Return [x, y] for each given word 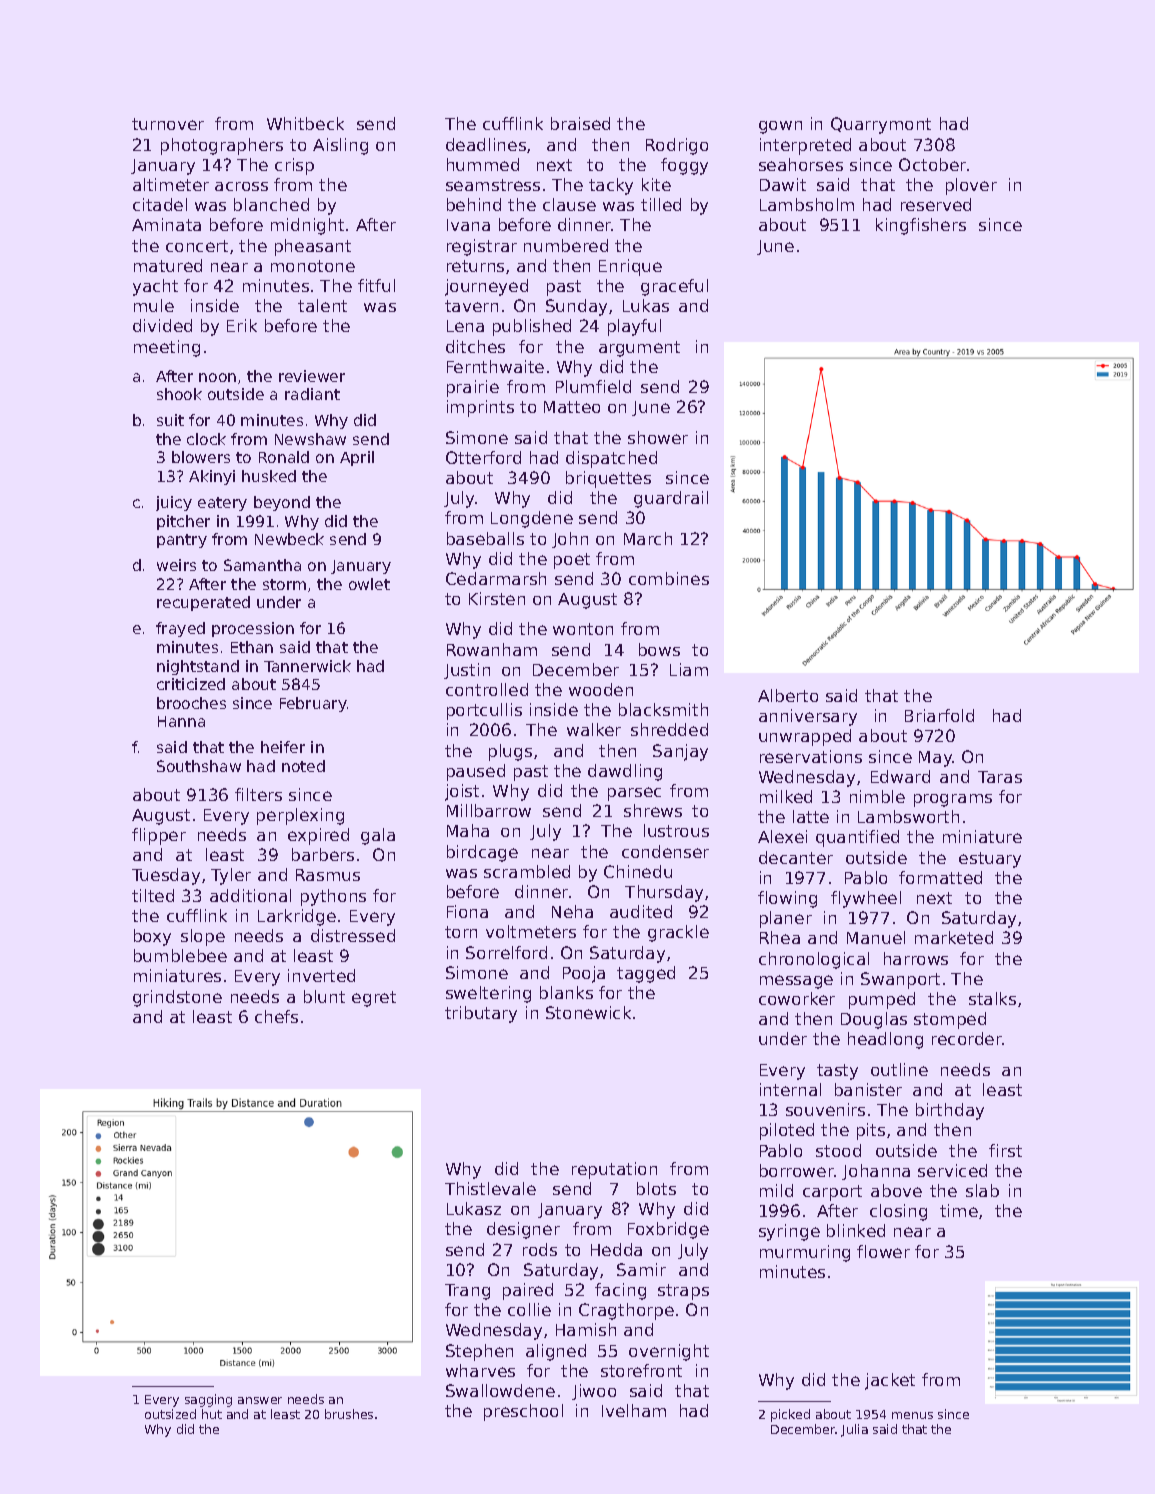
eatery [222, 504]
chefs [276, 1016]
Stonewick [588, 1012]
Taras [1000, 777]
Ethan [252, 647]
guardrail [671, 499]
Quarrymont [881, 125]
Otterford [483, 457]
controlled [487, 689]
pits [871, 1131]
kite [656, 184]
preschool [523, 1412]
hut [212, 1414]
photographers [222, 146]
